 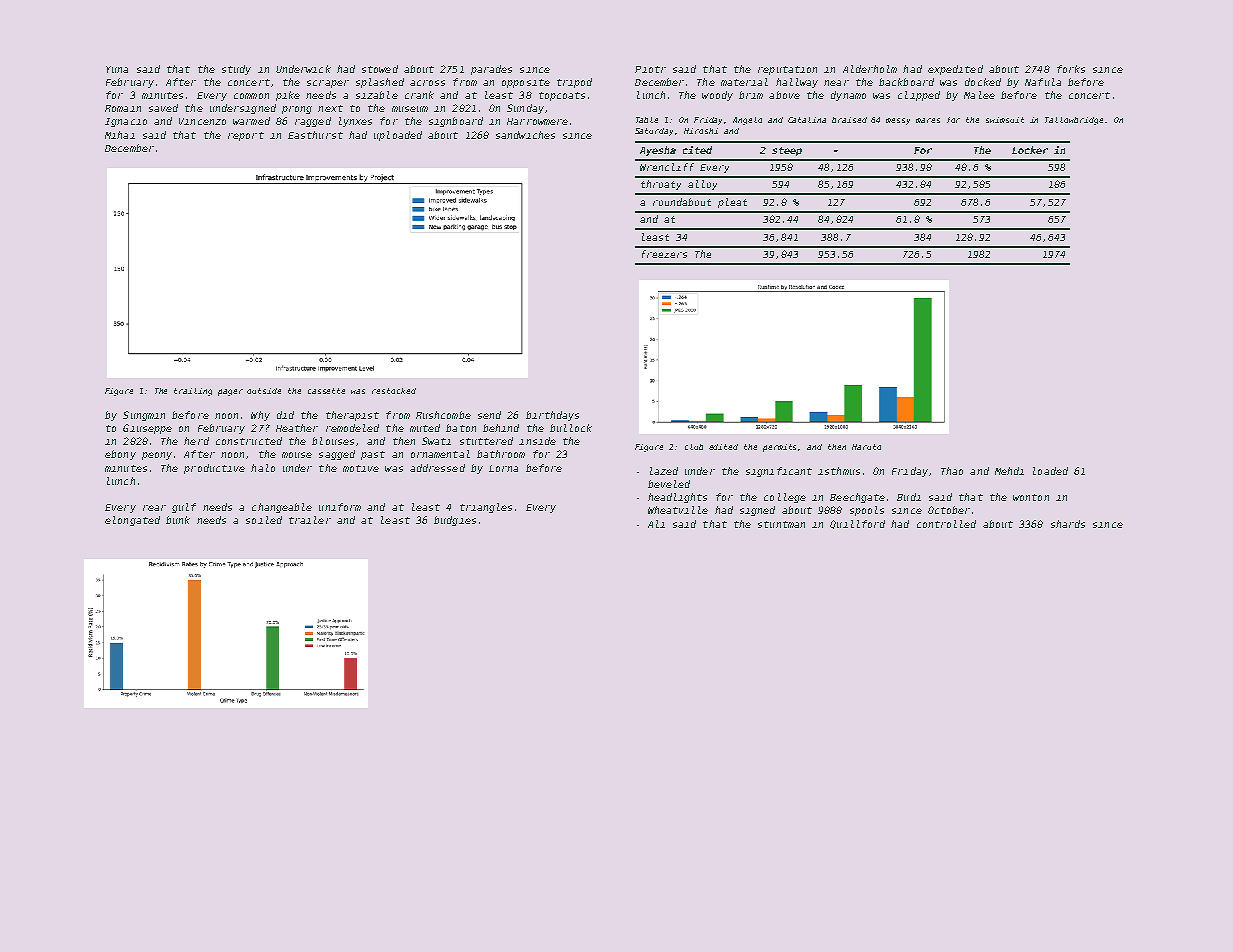 I want to click on freezers, so click(x=664, y=254).
